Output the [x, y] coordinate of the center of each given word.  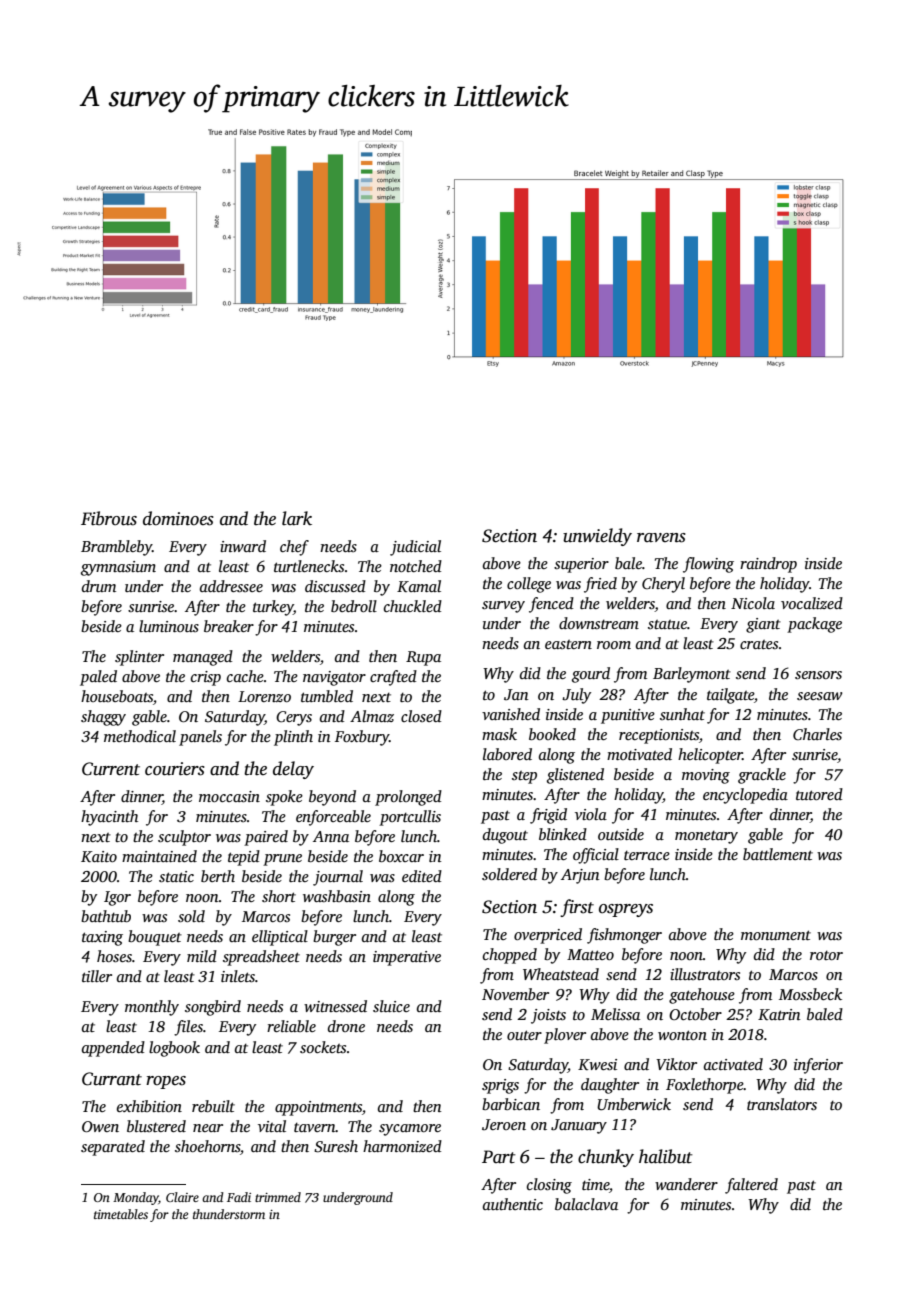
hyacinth [109, 818]
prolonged [408, 798]
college [529, 585]
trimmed [278, 1197]
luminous [169, 626]
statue [667, 624]
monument [776, 935]
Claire [182, 1197]
